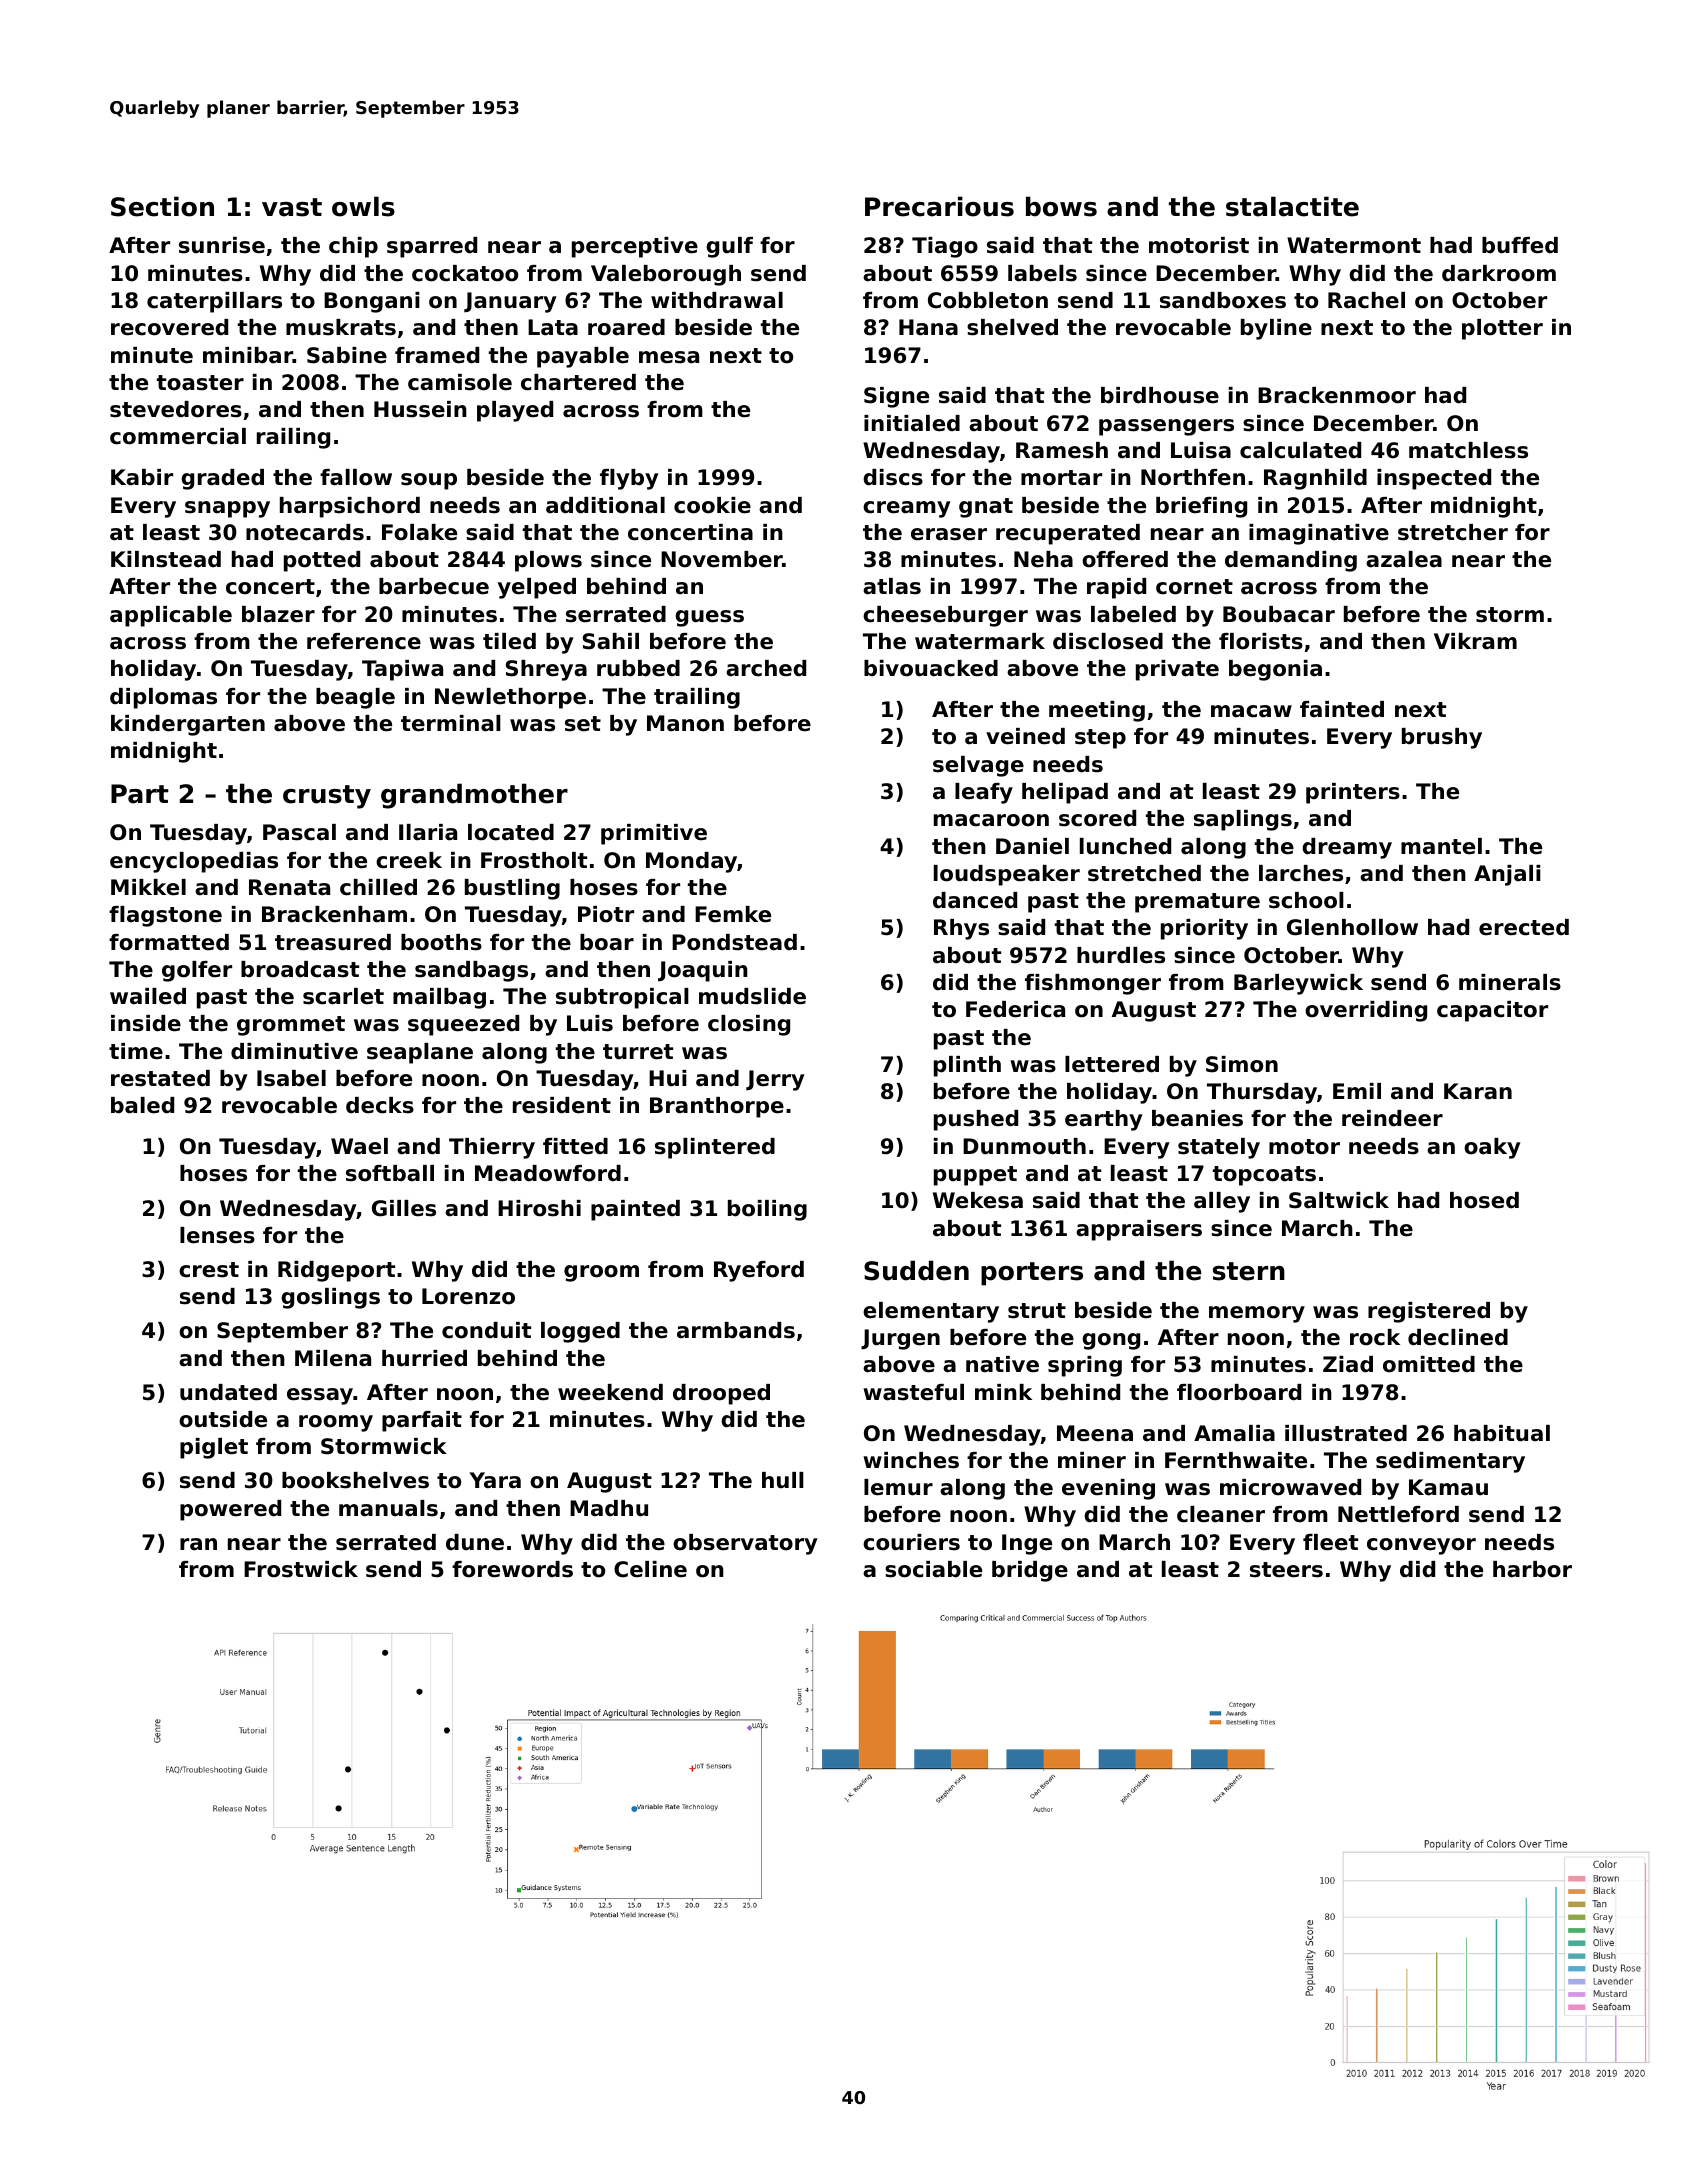  Describe the element at coordinates (301, 1569) in the screenshot. I see `Frostwick` at that location.
